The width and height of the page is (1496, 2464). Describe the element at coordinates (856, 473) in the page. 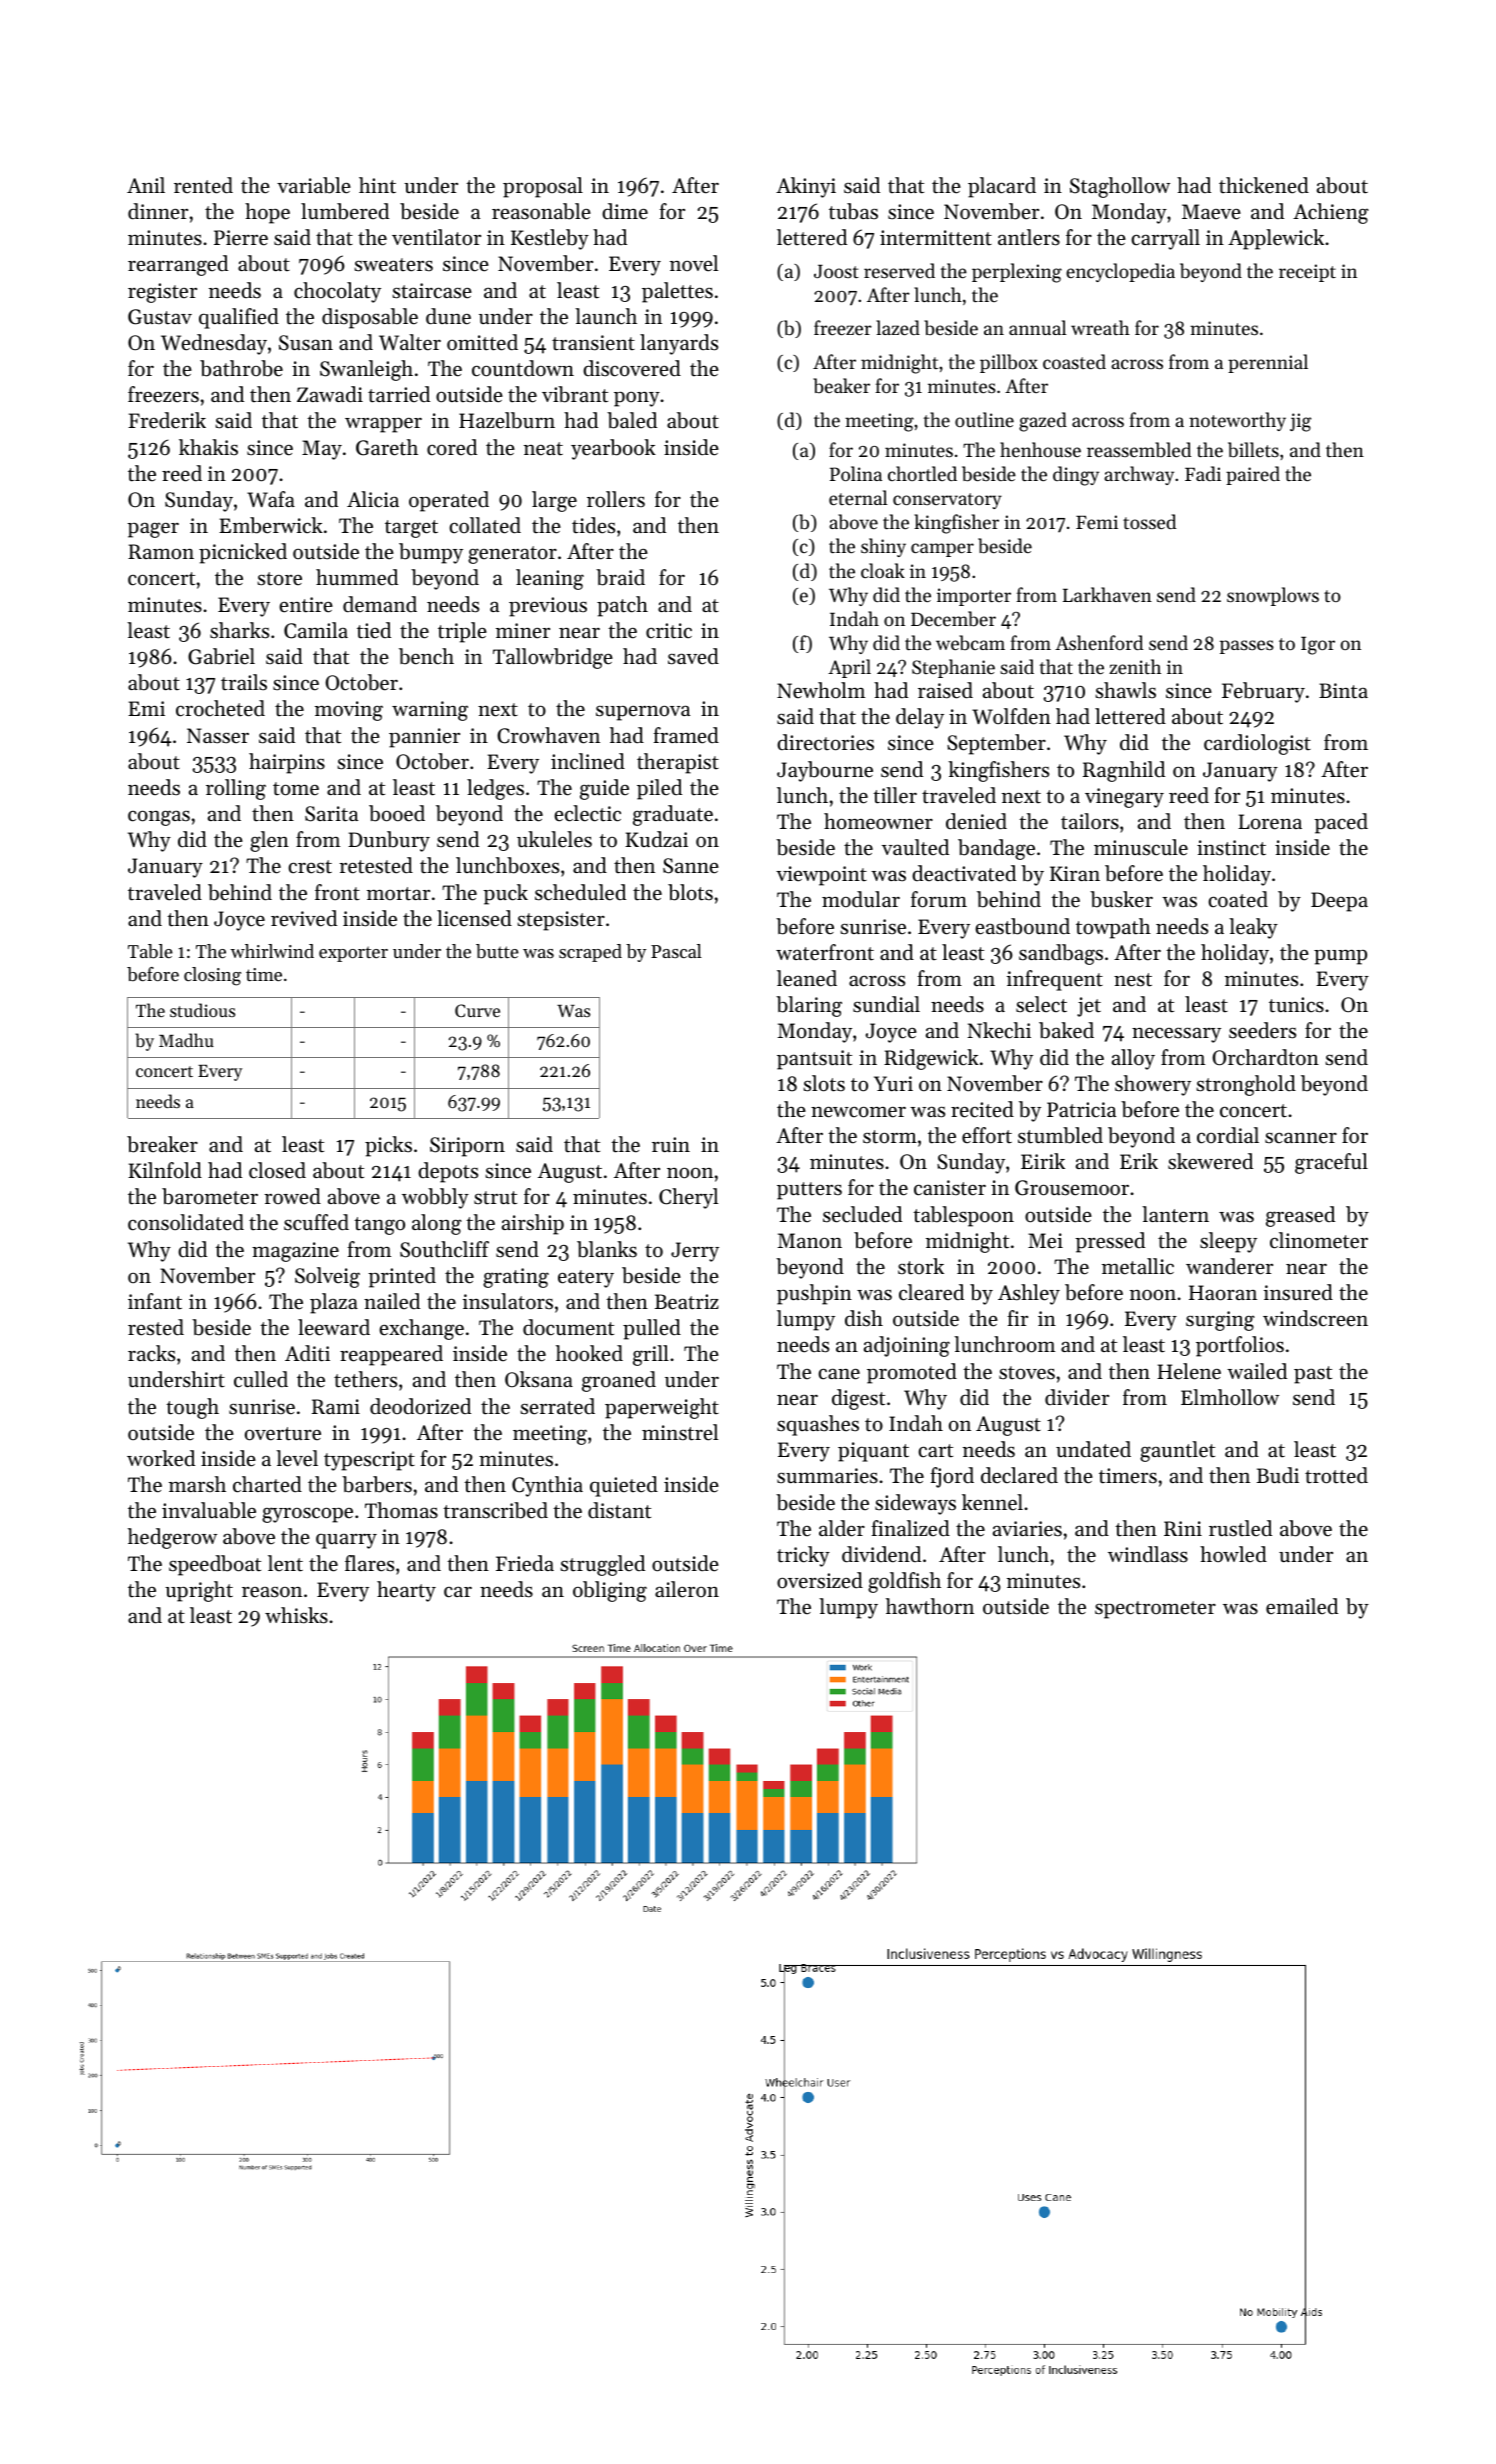

I see `Polina` at that location.
